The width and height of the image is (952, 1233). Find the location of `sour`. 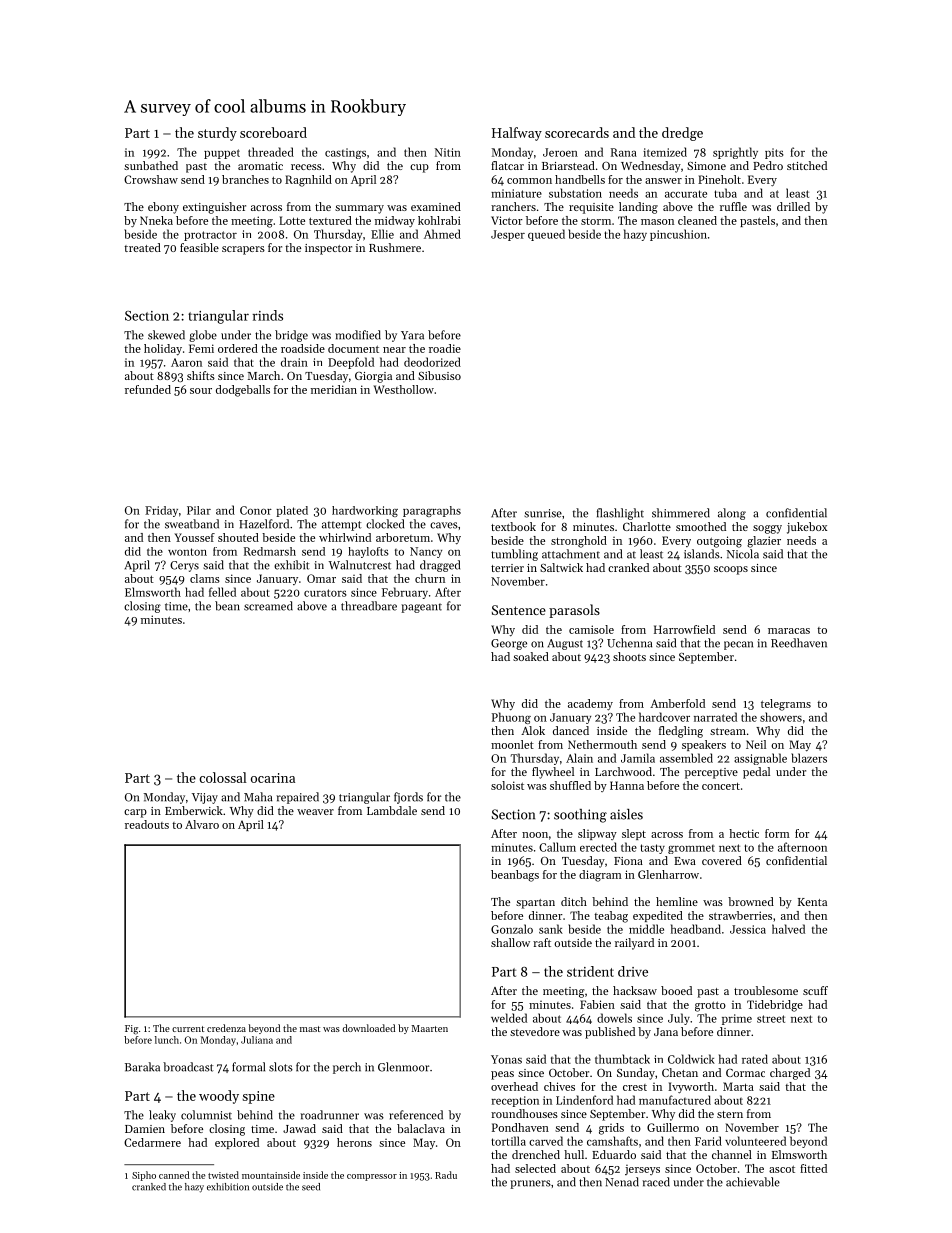

sour is located at coordinates (201, 391).
